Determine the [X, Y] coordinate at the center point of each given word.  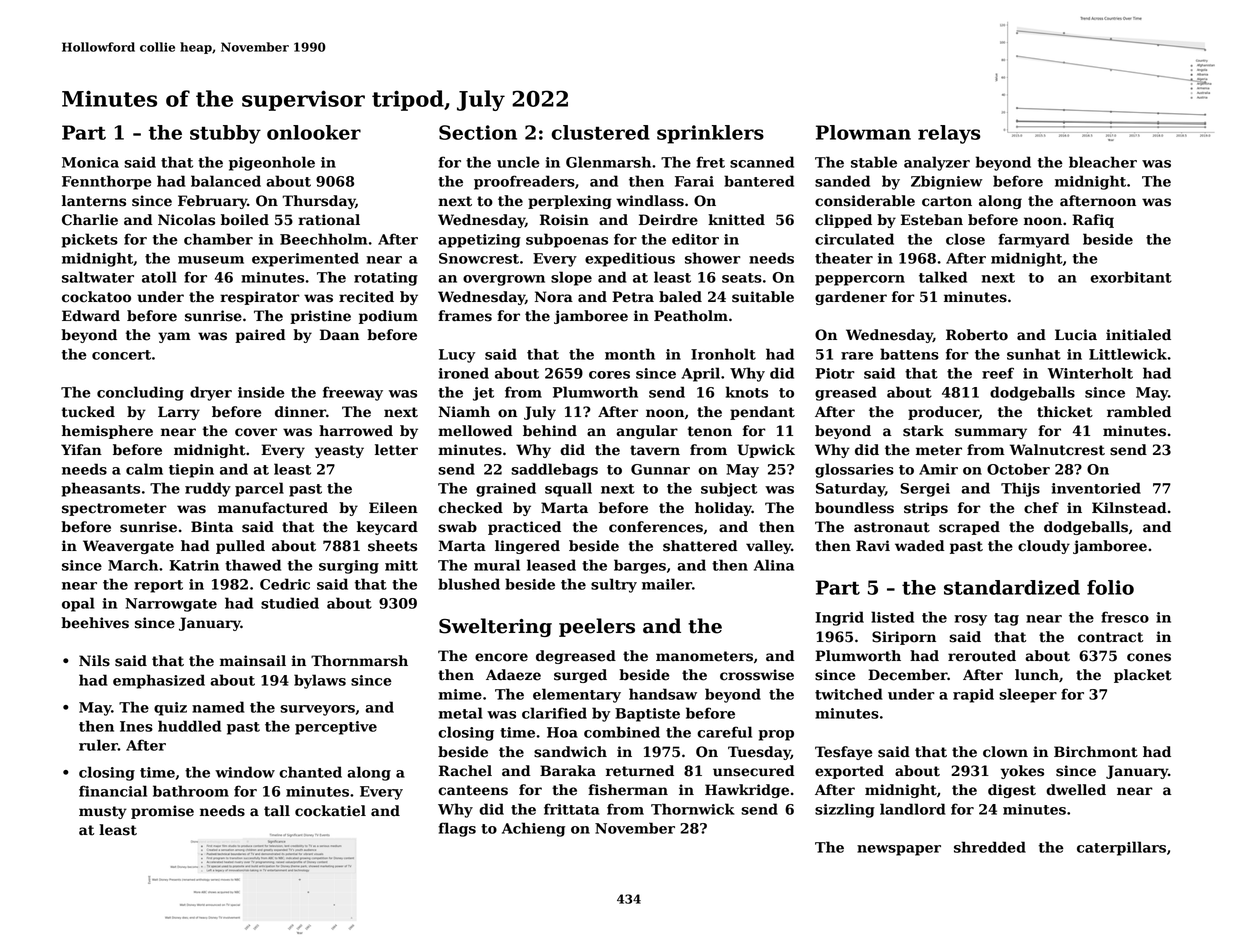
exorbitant [1131, 277]
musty [103, 812]
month [630, 354]
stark [923, 431]
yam [174, 337]
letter [396, 450]
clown [1005, 752]
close [965, 239]
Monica [90, 162]
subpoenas [567, 240]
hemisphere [107, 432]
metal [460, 713]
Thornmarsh [359, 661]
